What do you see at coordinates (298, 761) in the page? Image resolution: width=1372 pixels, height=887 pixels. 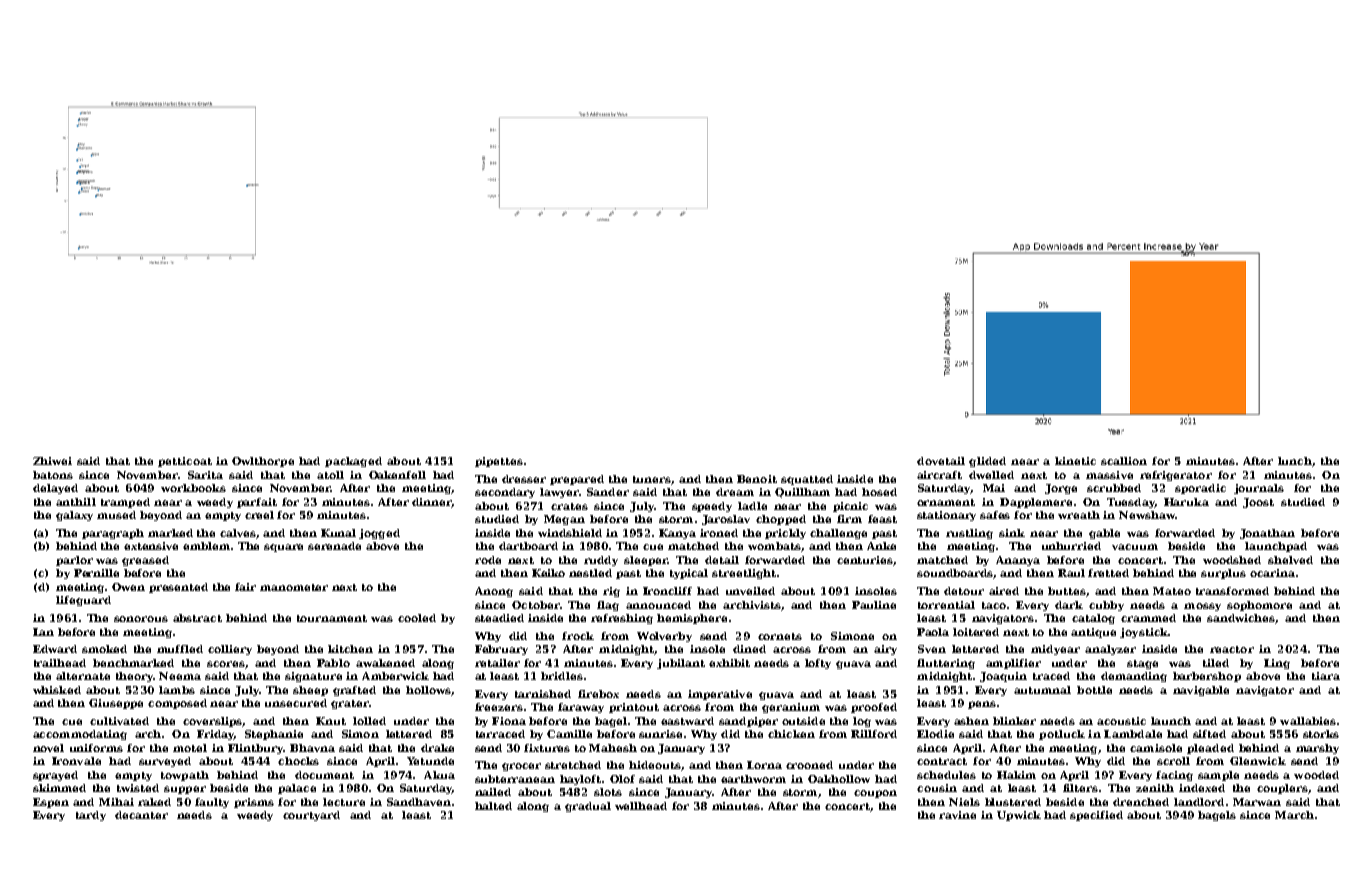 I see `chocks` at bounding box center [298, 761].
